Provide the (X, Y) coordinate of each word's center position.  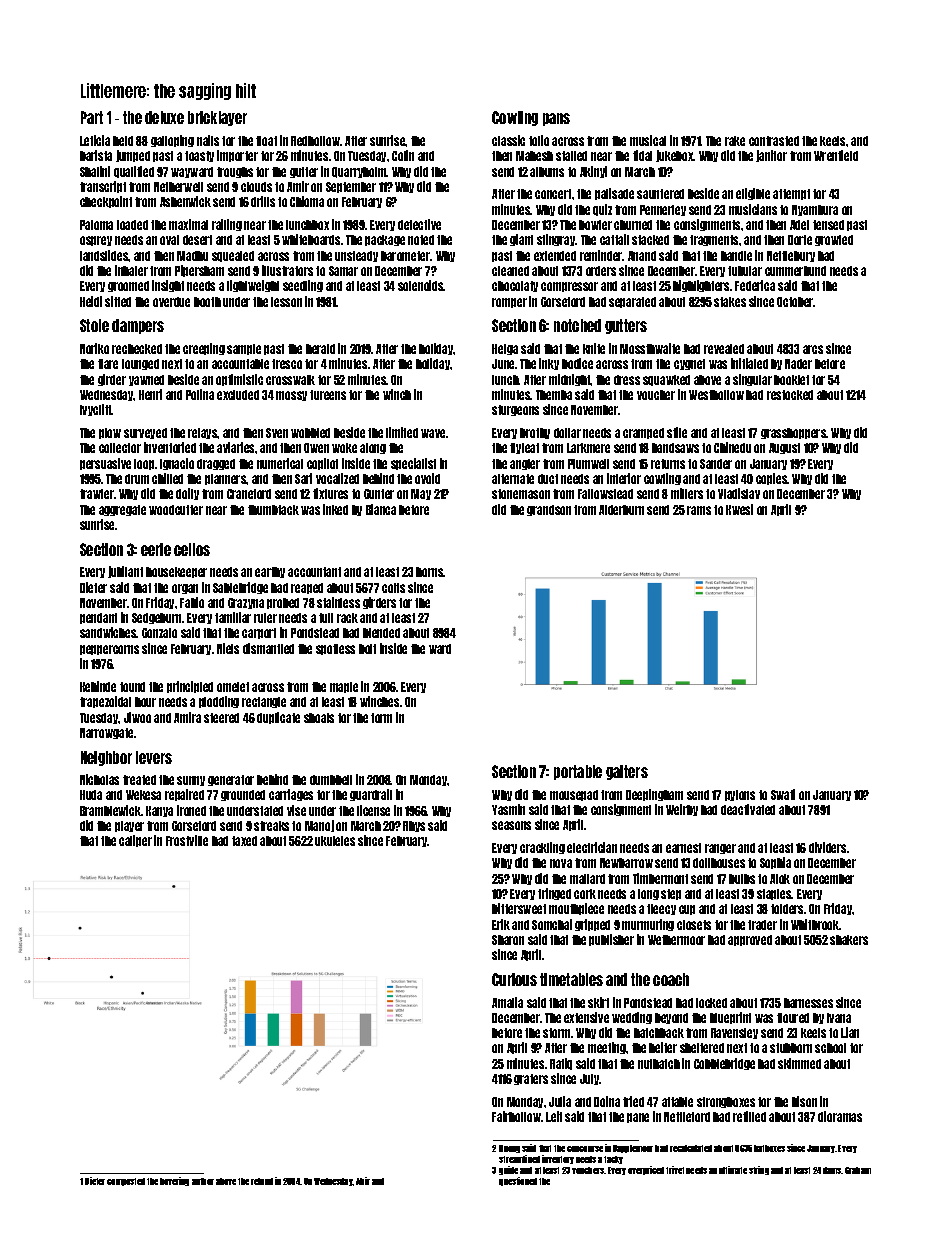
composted (126, 1182)
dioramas (840, 1116)
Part (92, 117)
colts (393, 588)
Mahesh (534, 156)
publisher (611, 940)
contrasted (774, 141)
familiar (233, 617)
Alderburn (621, 510)
